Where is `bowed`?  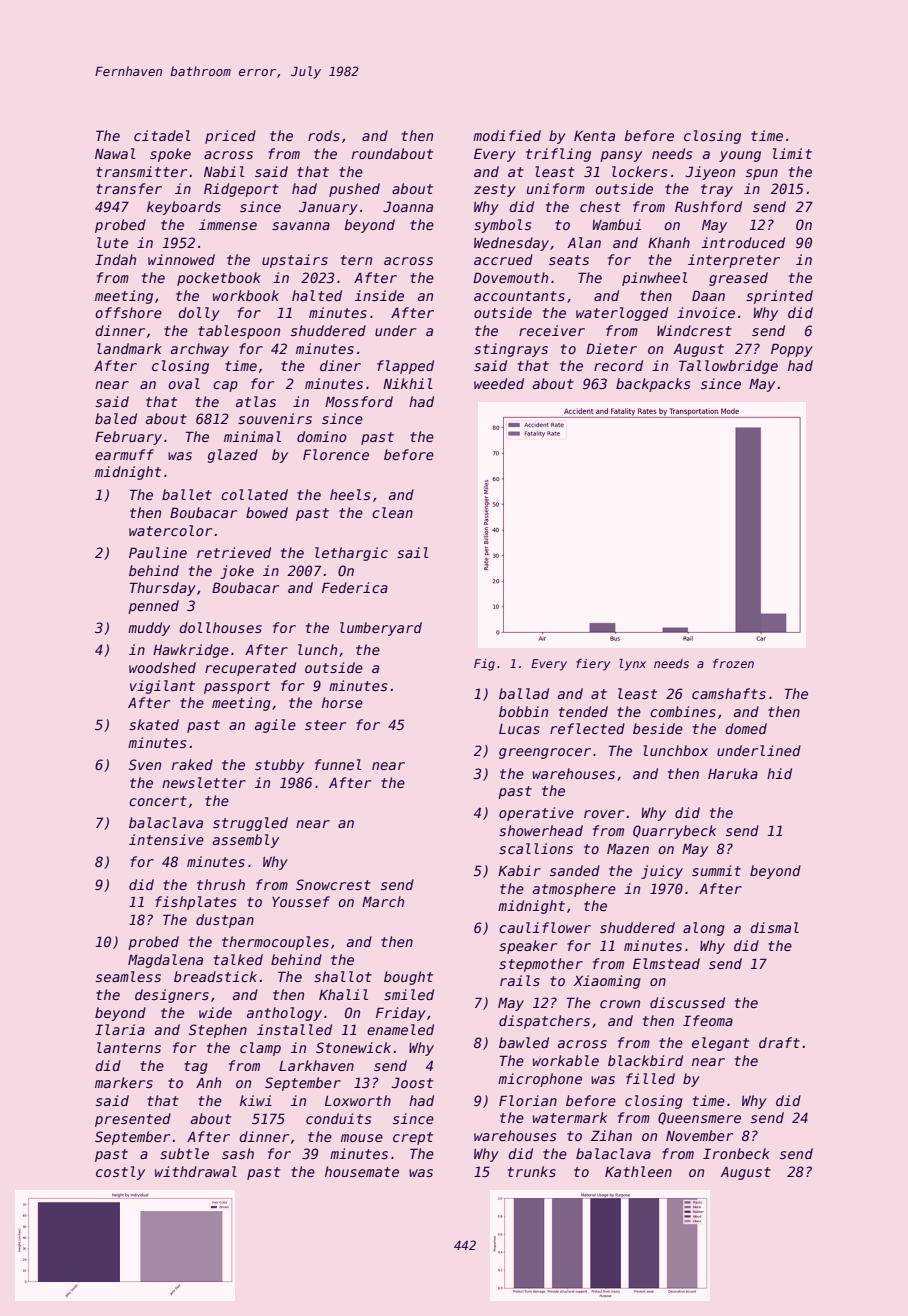 bowed is located at coordinates (267, 512).
